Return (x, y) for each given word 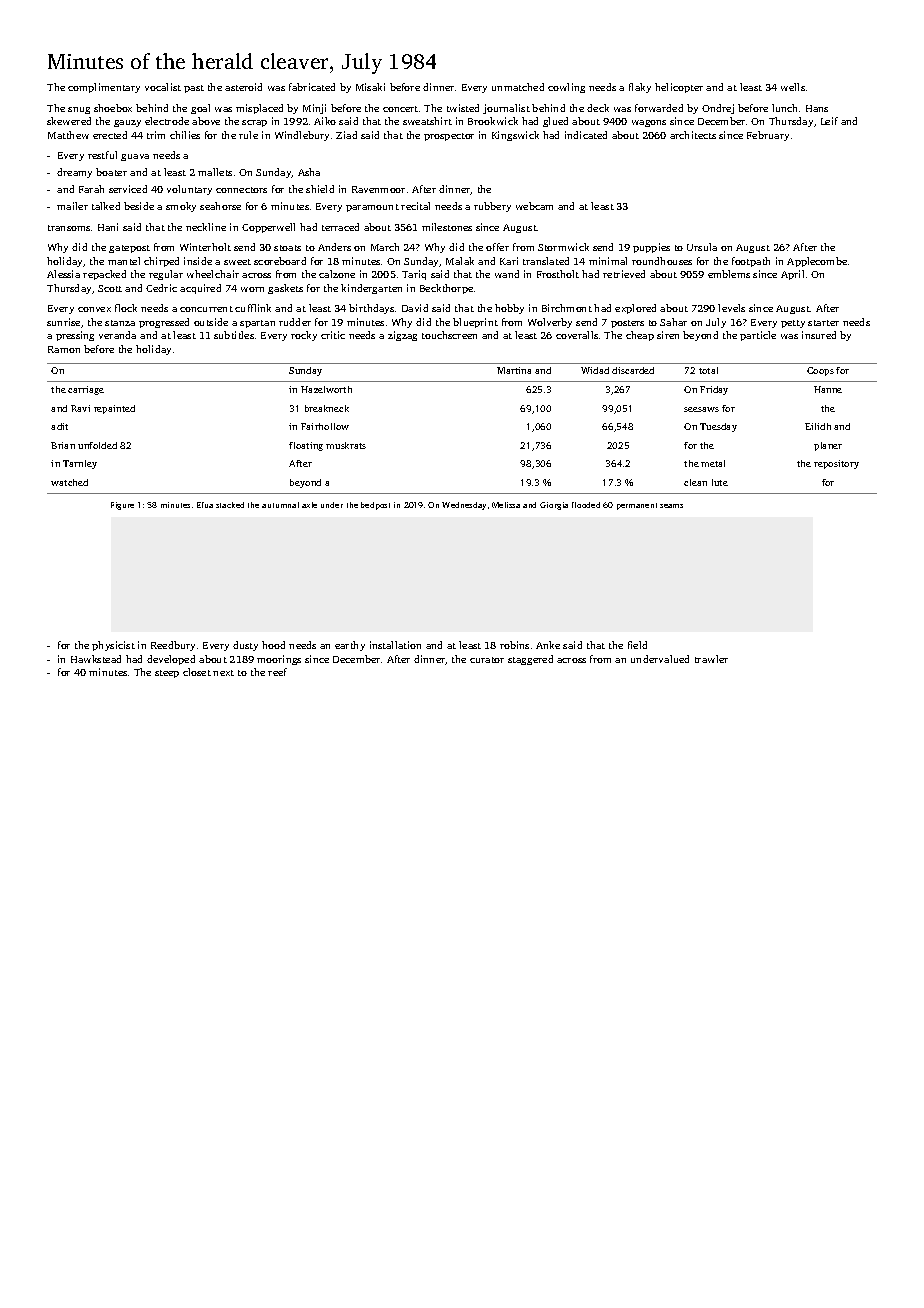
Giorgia (554, 506)
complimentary (104, 88)
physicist (113, 646)
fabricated (312, 87)
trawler (711, 659)
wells (793, 87)
